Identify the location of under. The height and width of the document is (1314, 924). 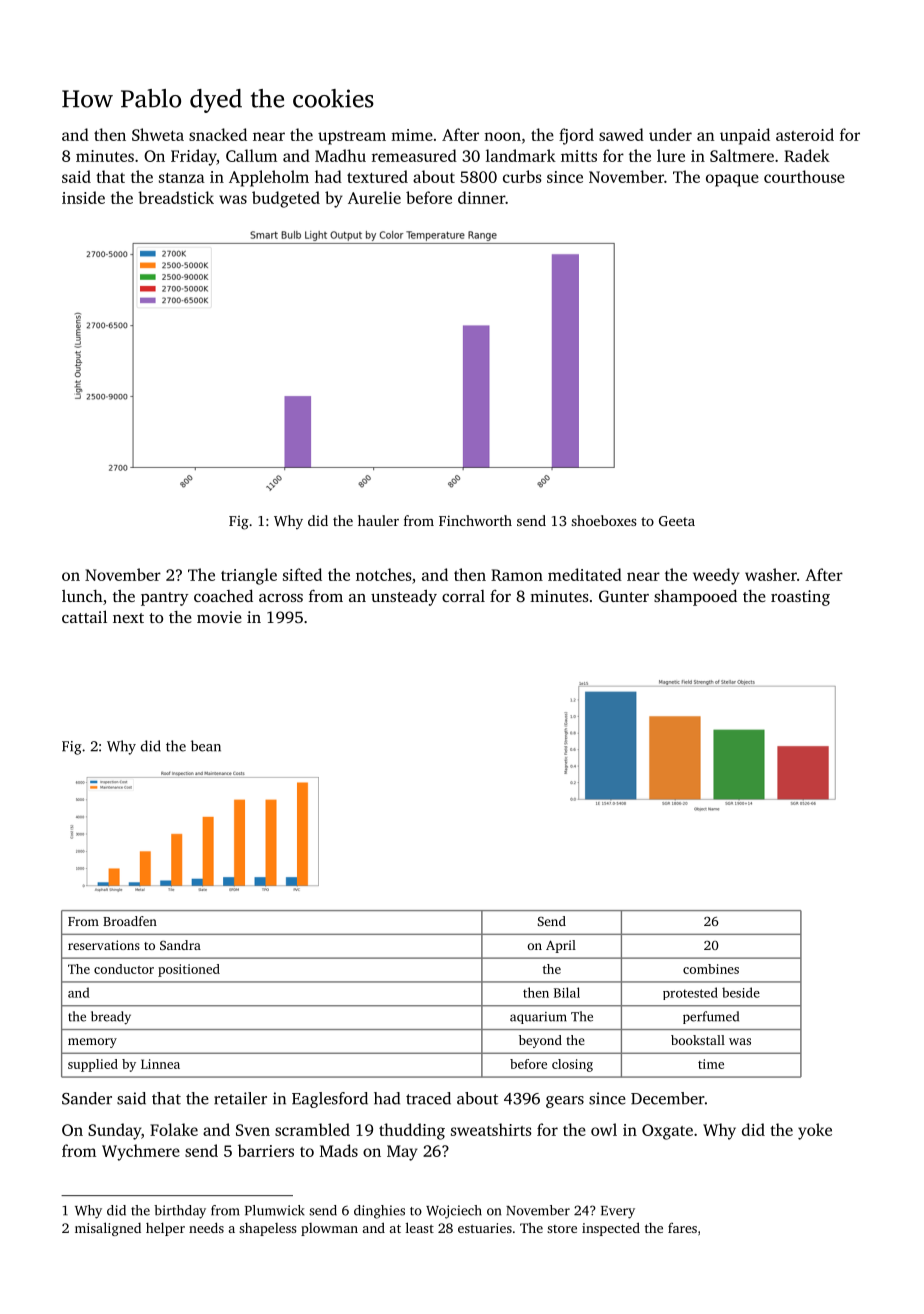
(670, 134).
